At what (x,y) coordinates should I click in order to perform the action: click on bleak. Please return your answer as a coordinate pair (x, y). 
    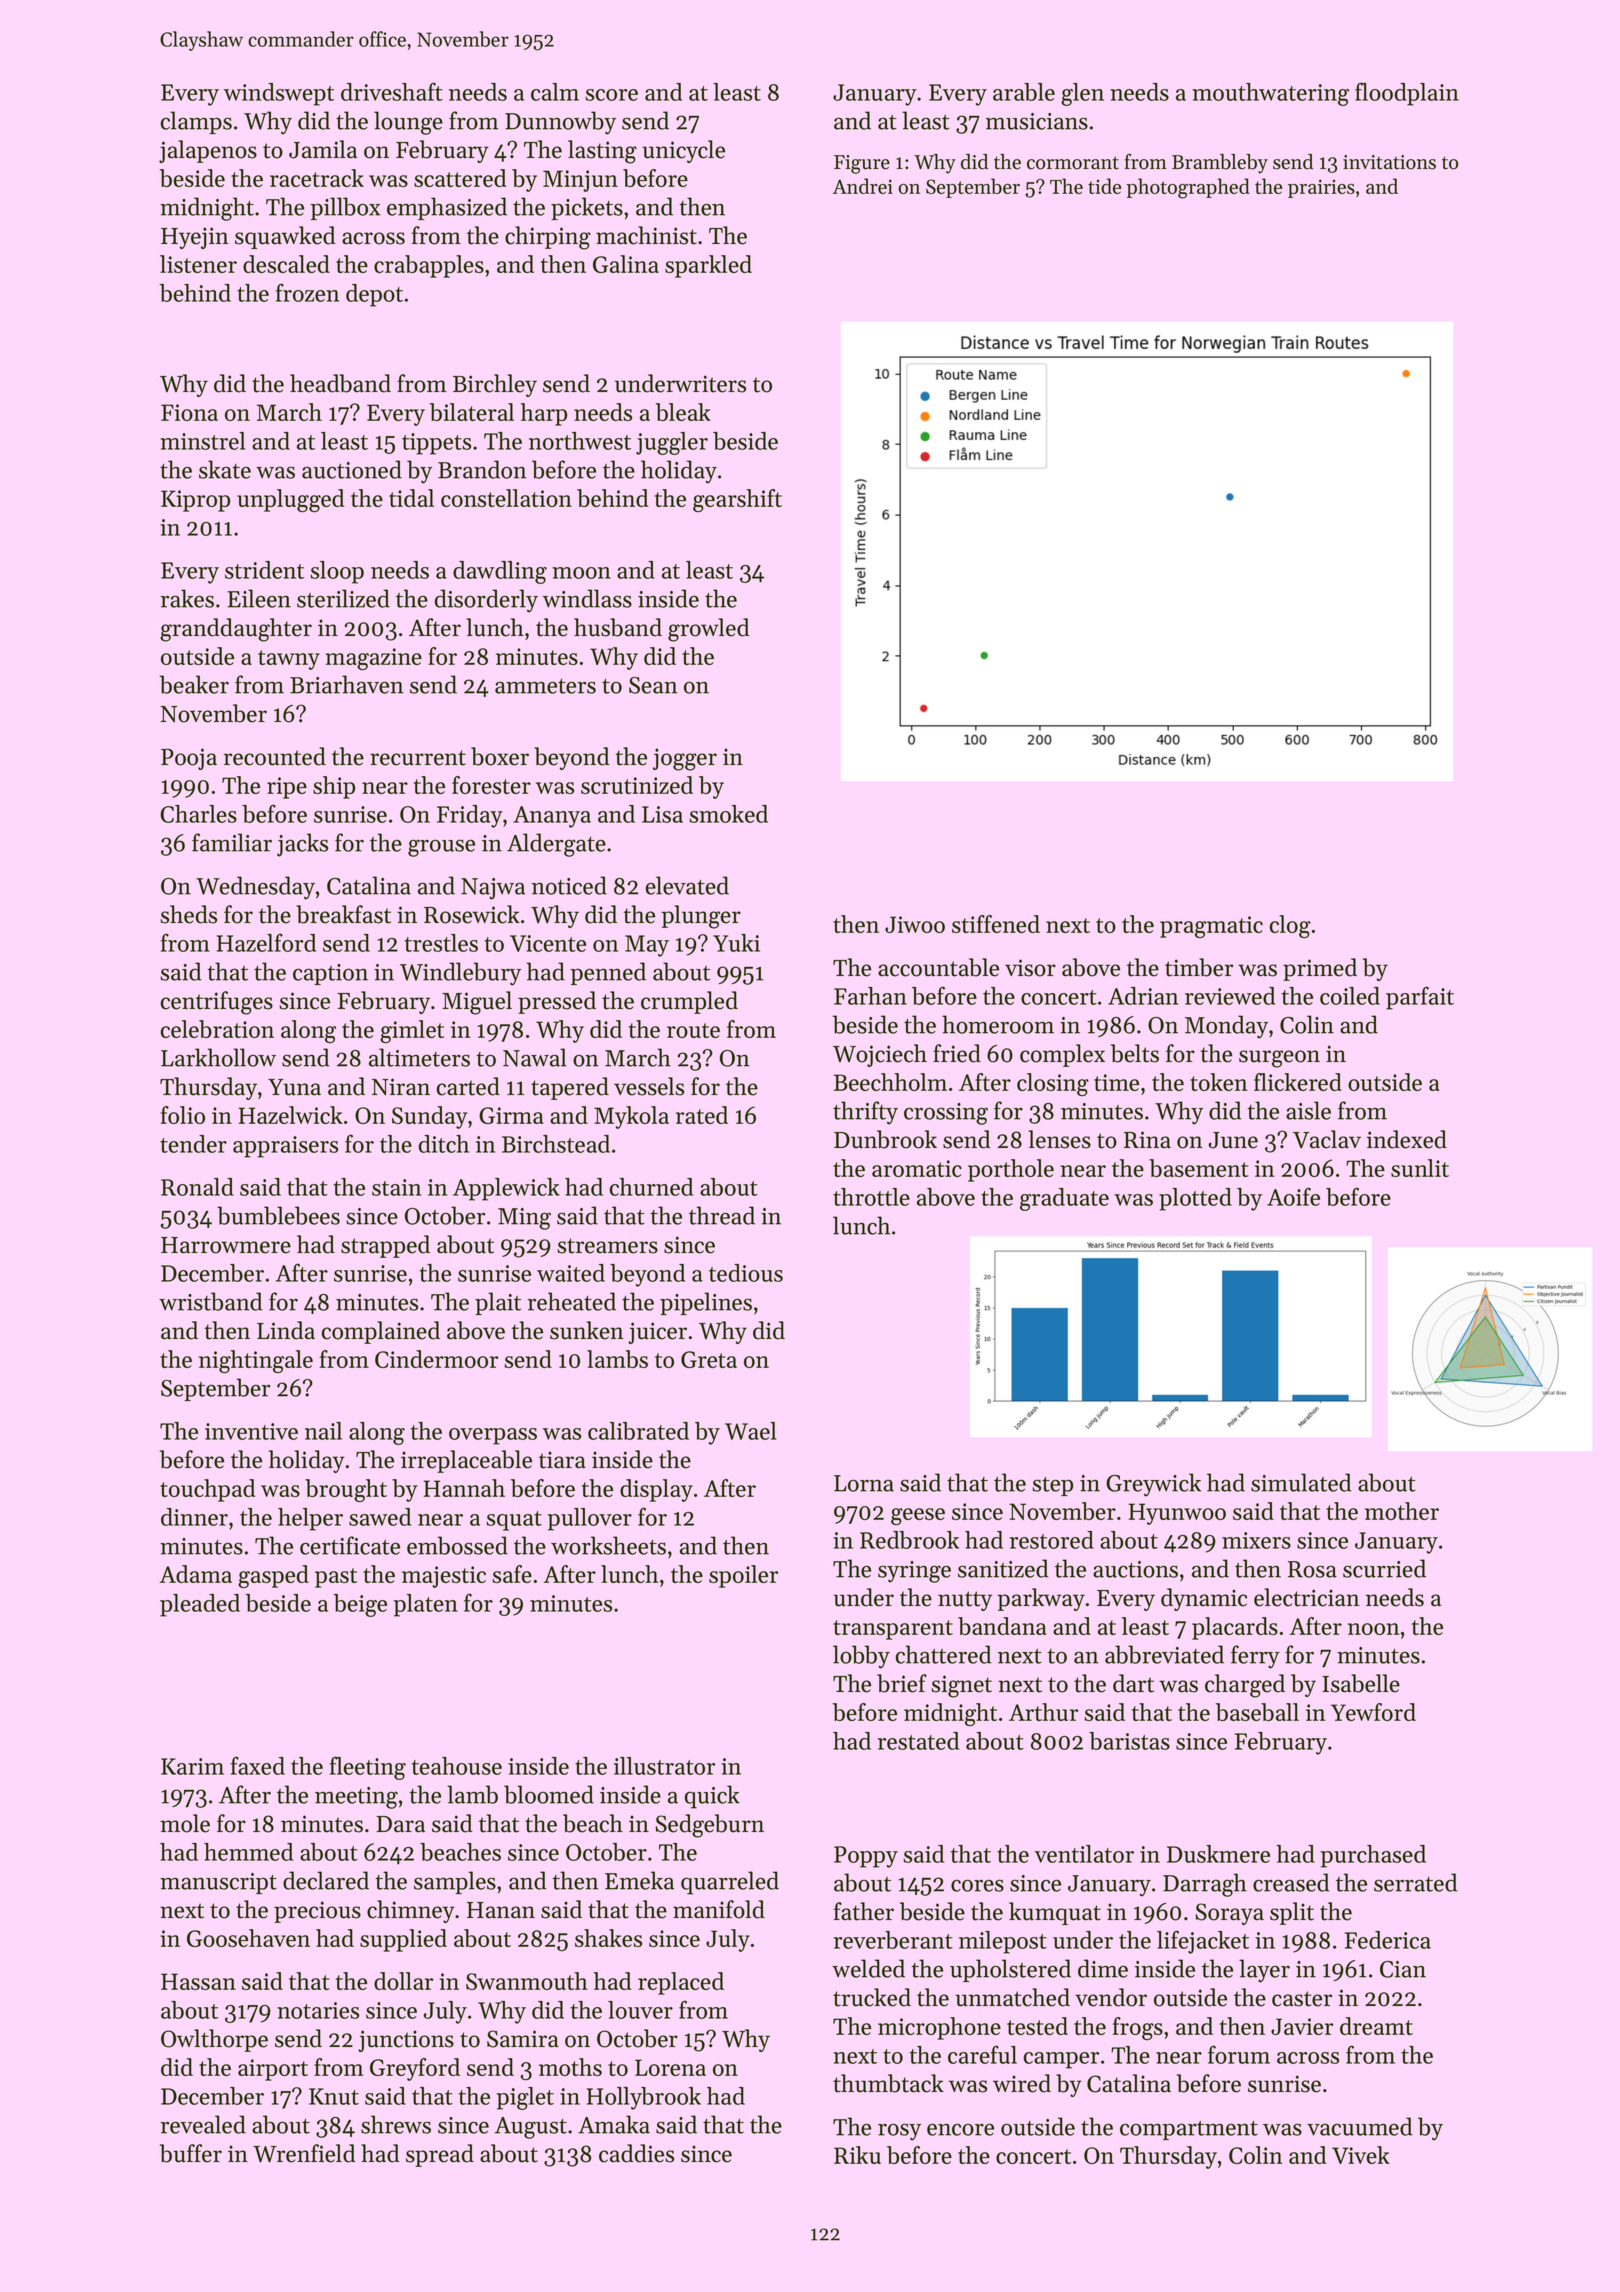
    Looking at the image, I should click on (683, 412).
